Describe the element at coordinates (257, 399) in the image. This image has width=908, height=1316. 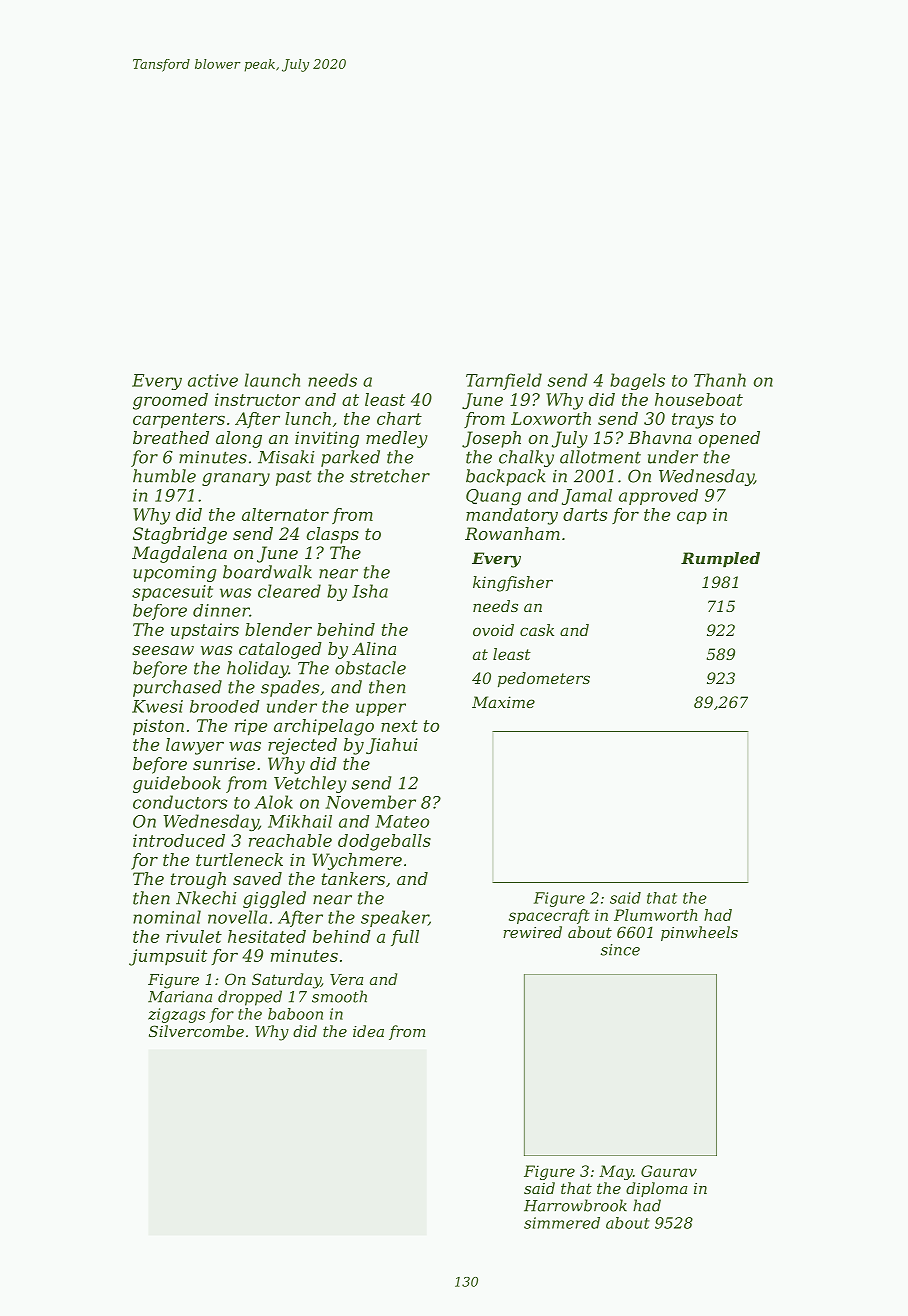
I see `instructor` at that location.
